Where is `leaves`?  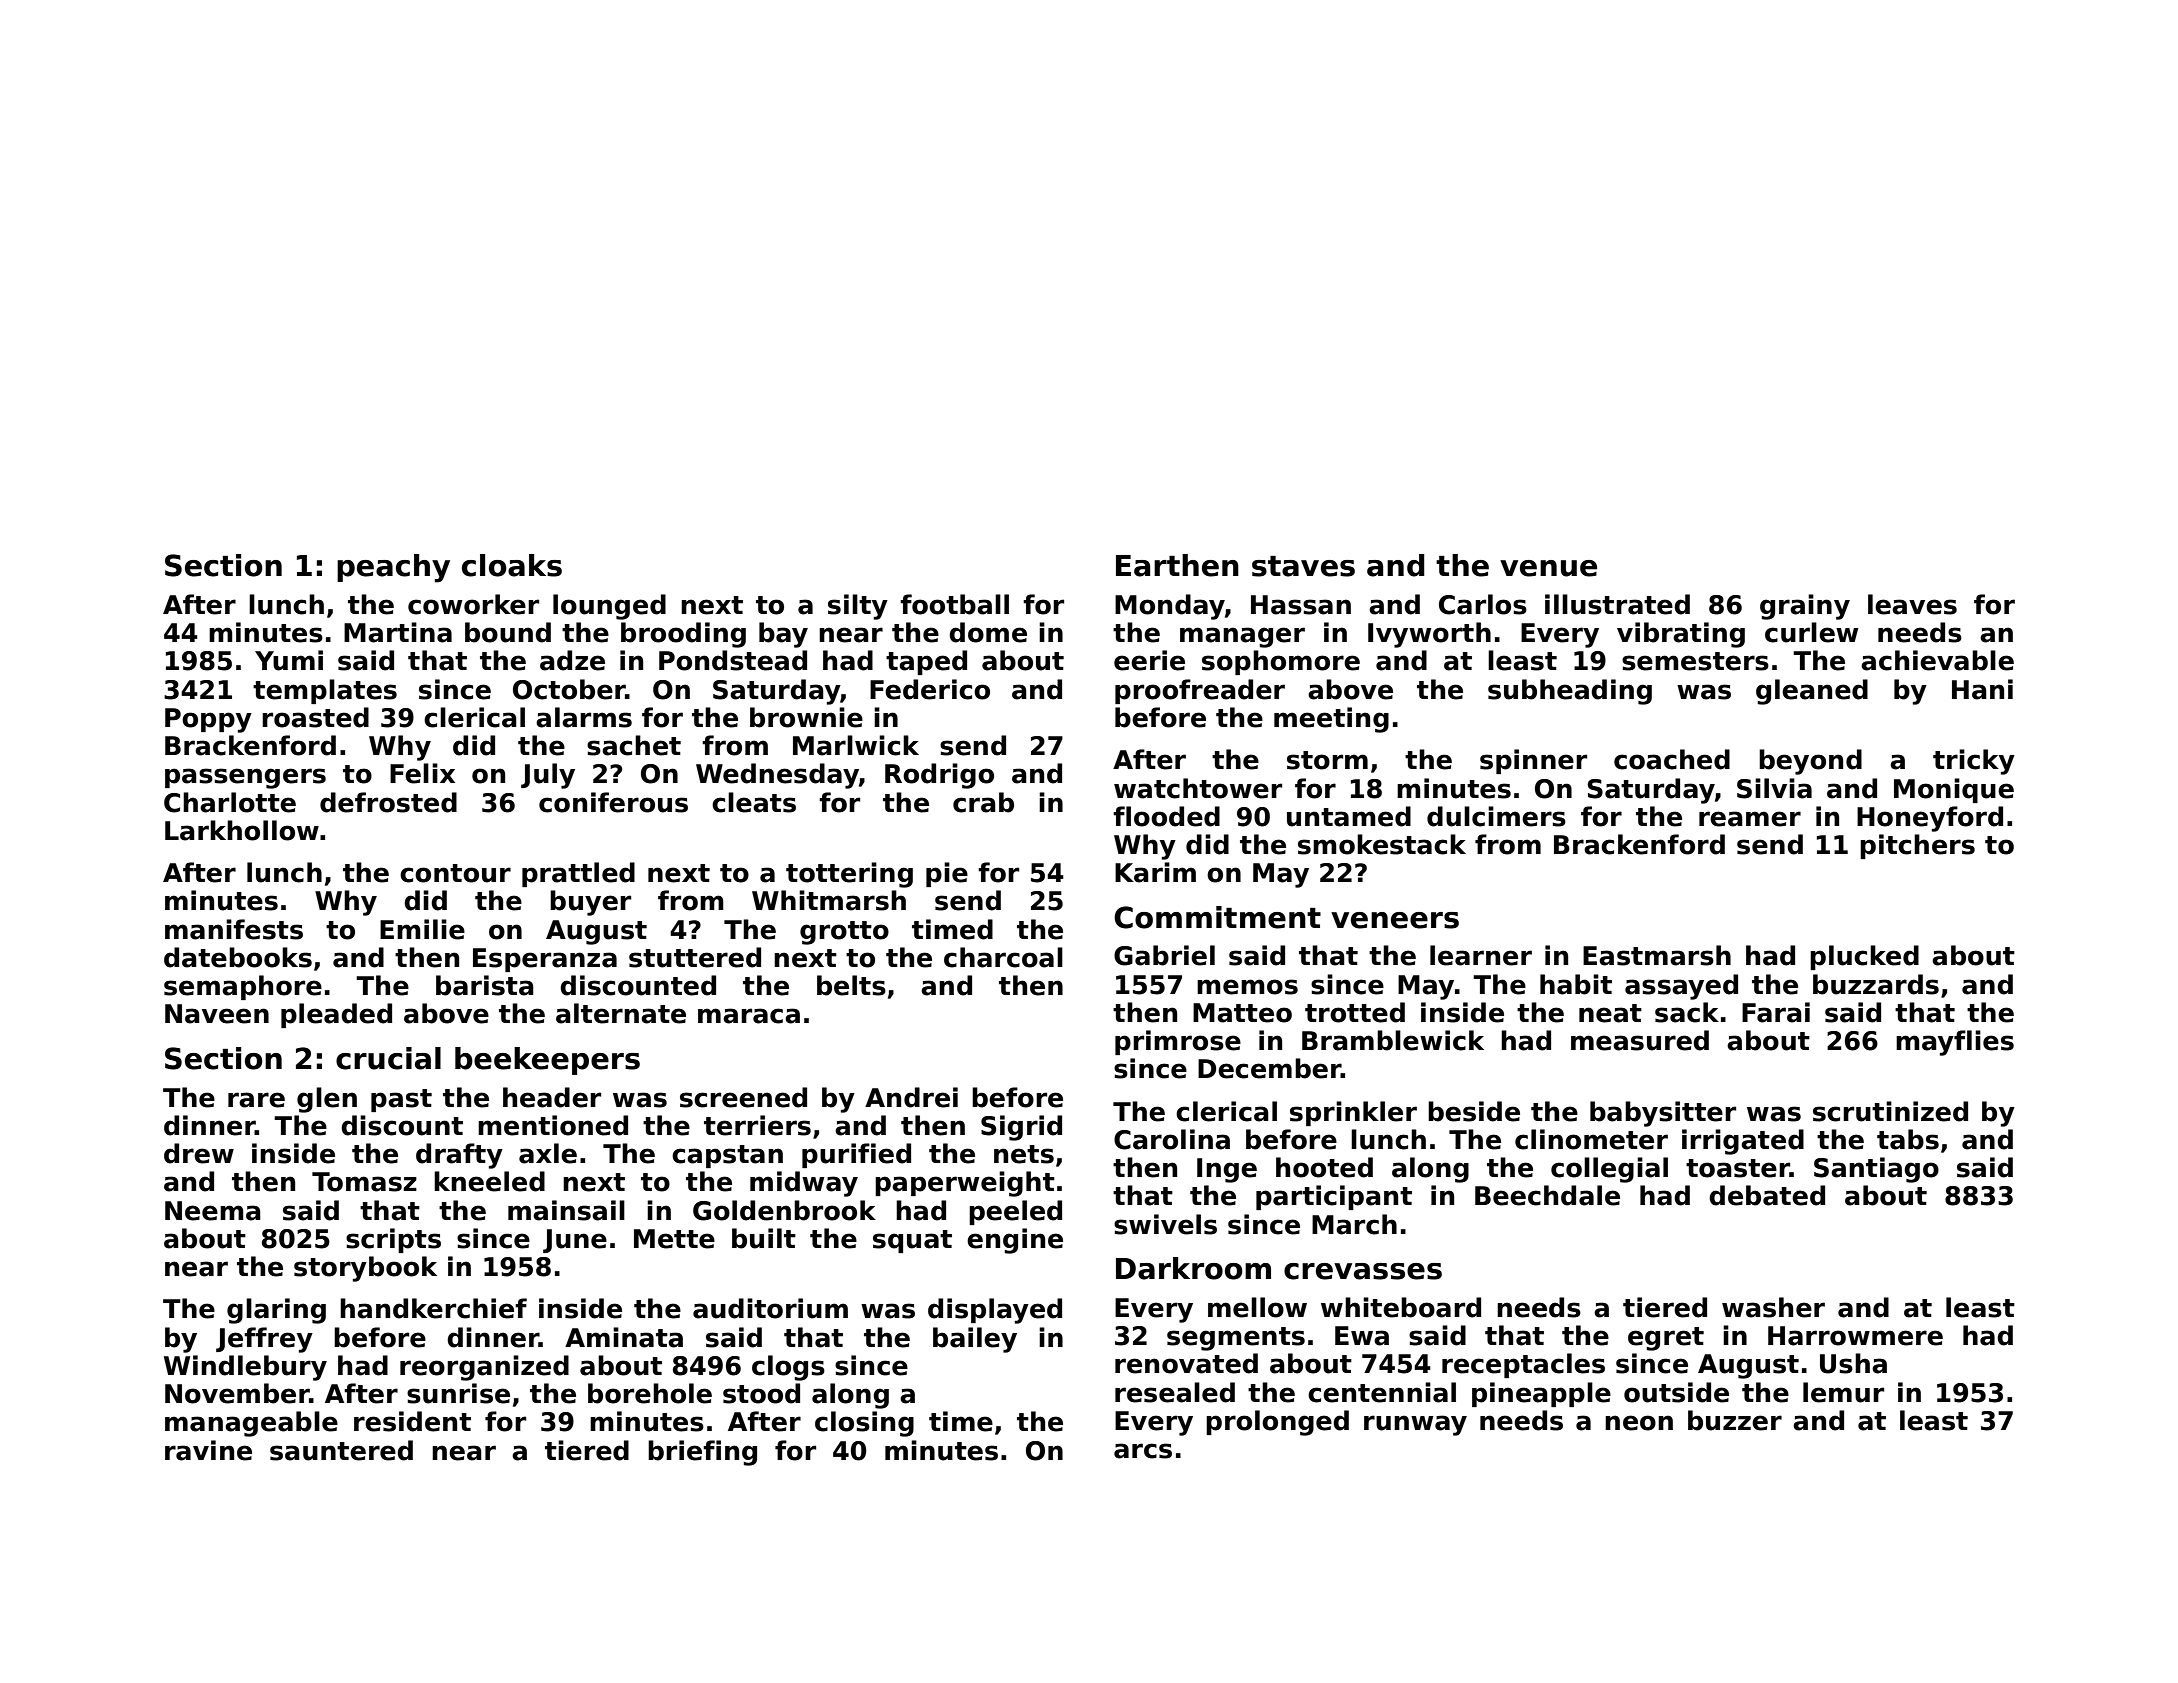 leaves is located at coordinates (1912, 604).
